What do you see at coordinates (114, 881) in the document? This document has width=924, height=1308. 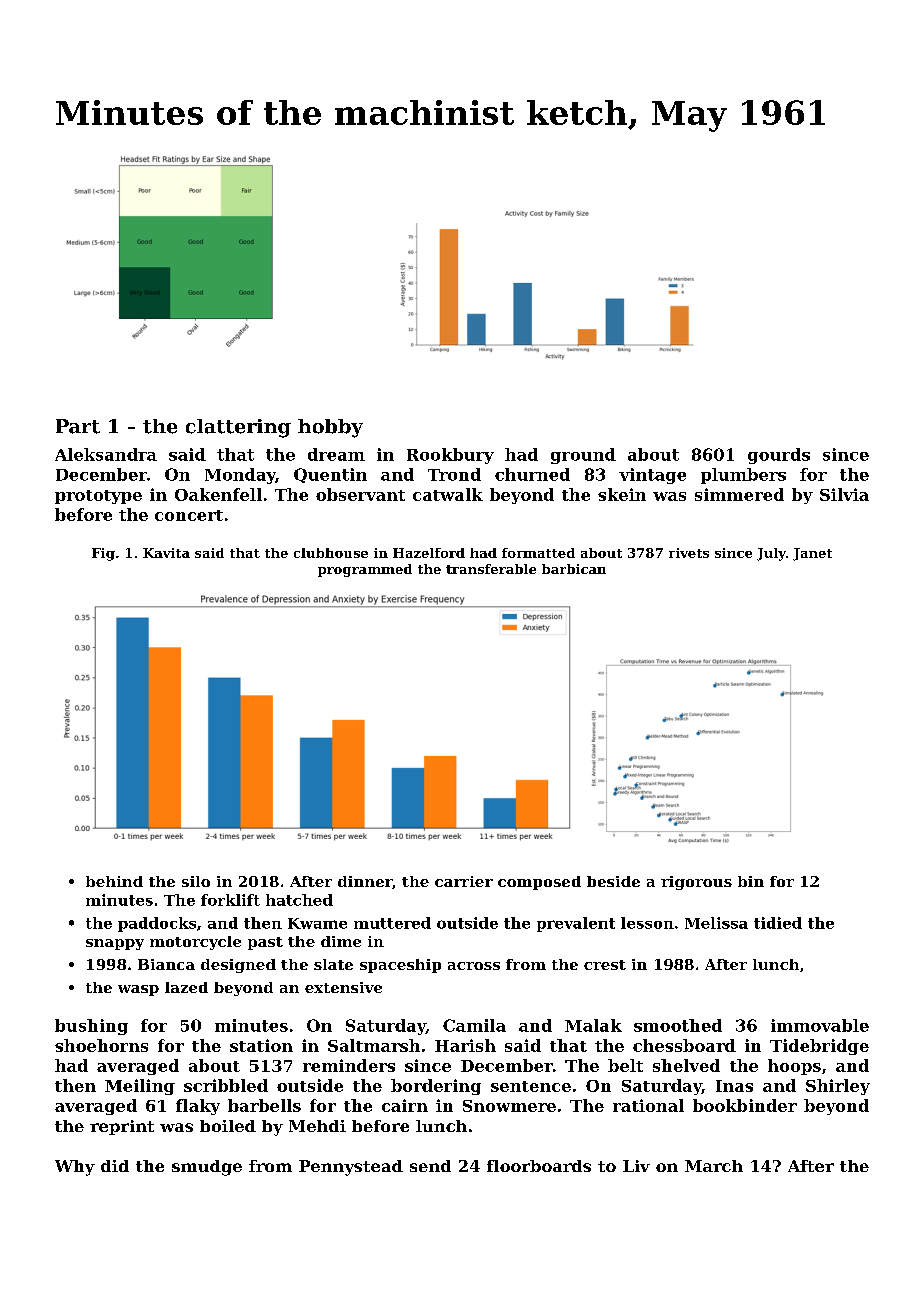 I see `behind` at bounding box center [114, 881].
